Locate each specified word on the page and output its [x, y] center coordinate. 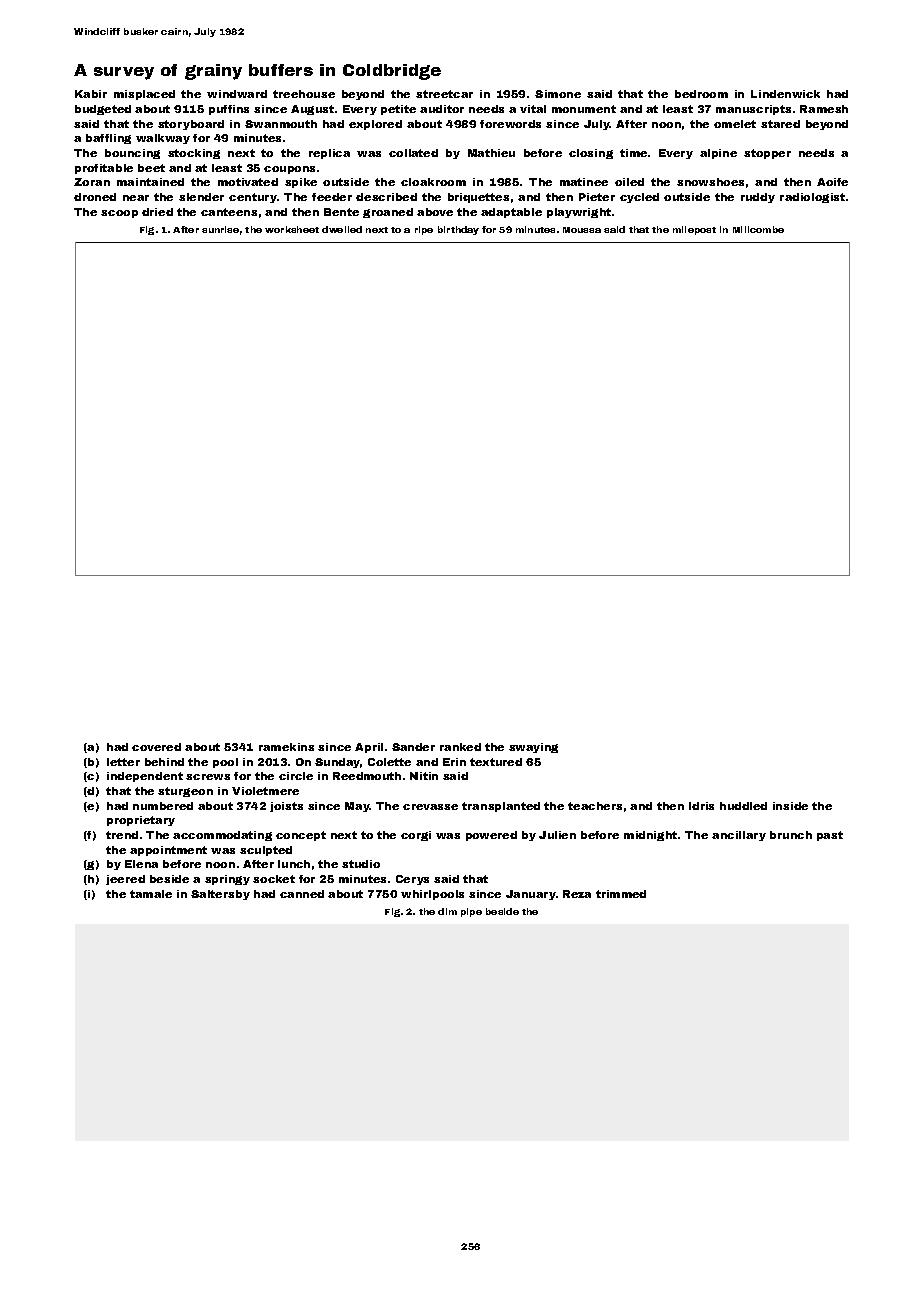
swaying [533, 748]
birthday [458, 230]
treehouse [304, 94]
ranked [460, 747]
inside [790, 806]
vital [533, 109]
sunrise [220, 229]
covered [156, 747]
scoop [119, 214]
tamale [151, 894]
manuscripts [753, 110]
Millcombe [758, 229]
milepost [694, 230]
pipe [471, 912]
